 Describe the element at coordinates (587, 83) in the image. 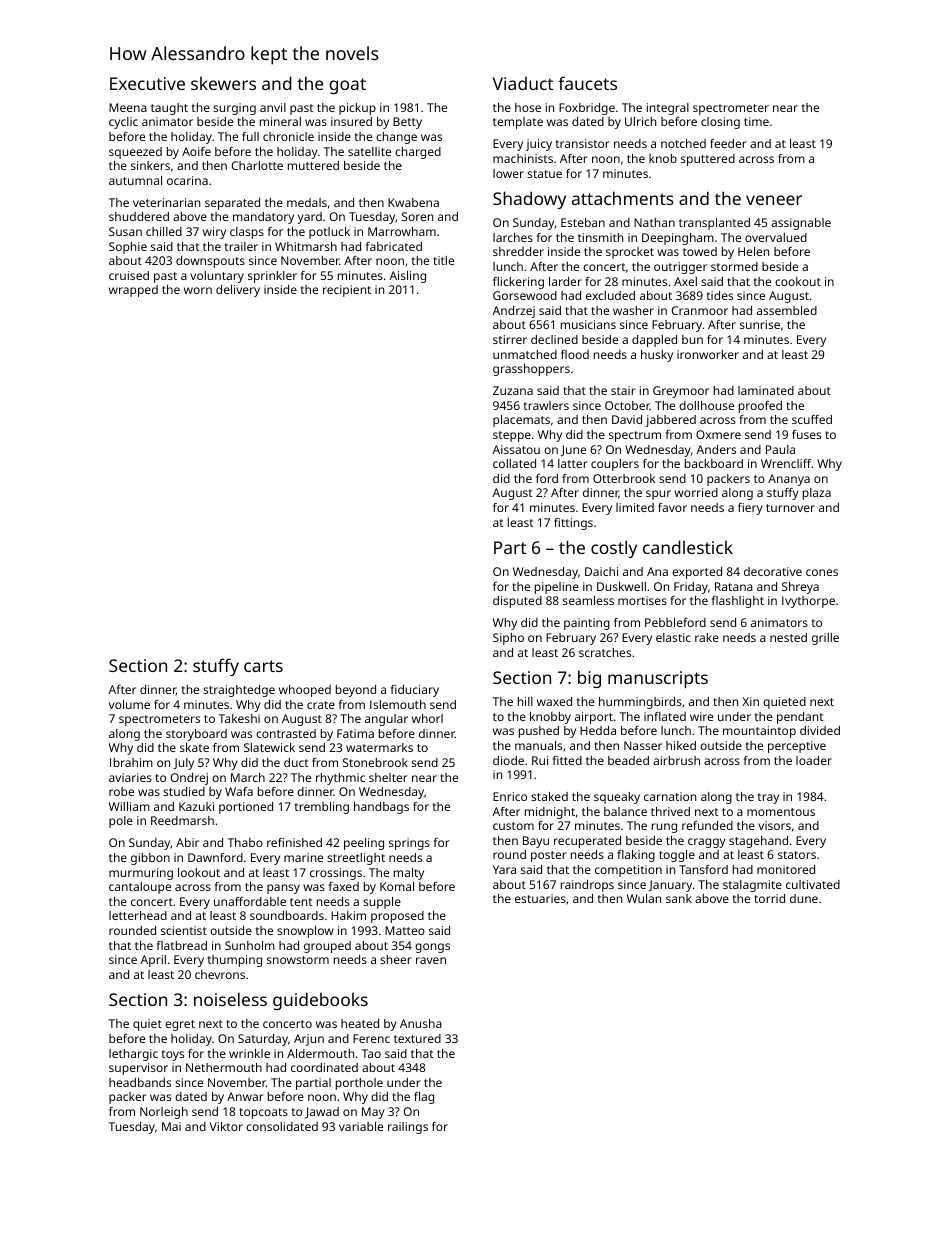

I see `faucets` at that location.
